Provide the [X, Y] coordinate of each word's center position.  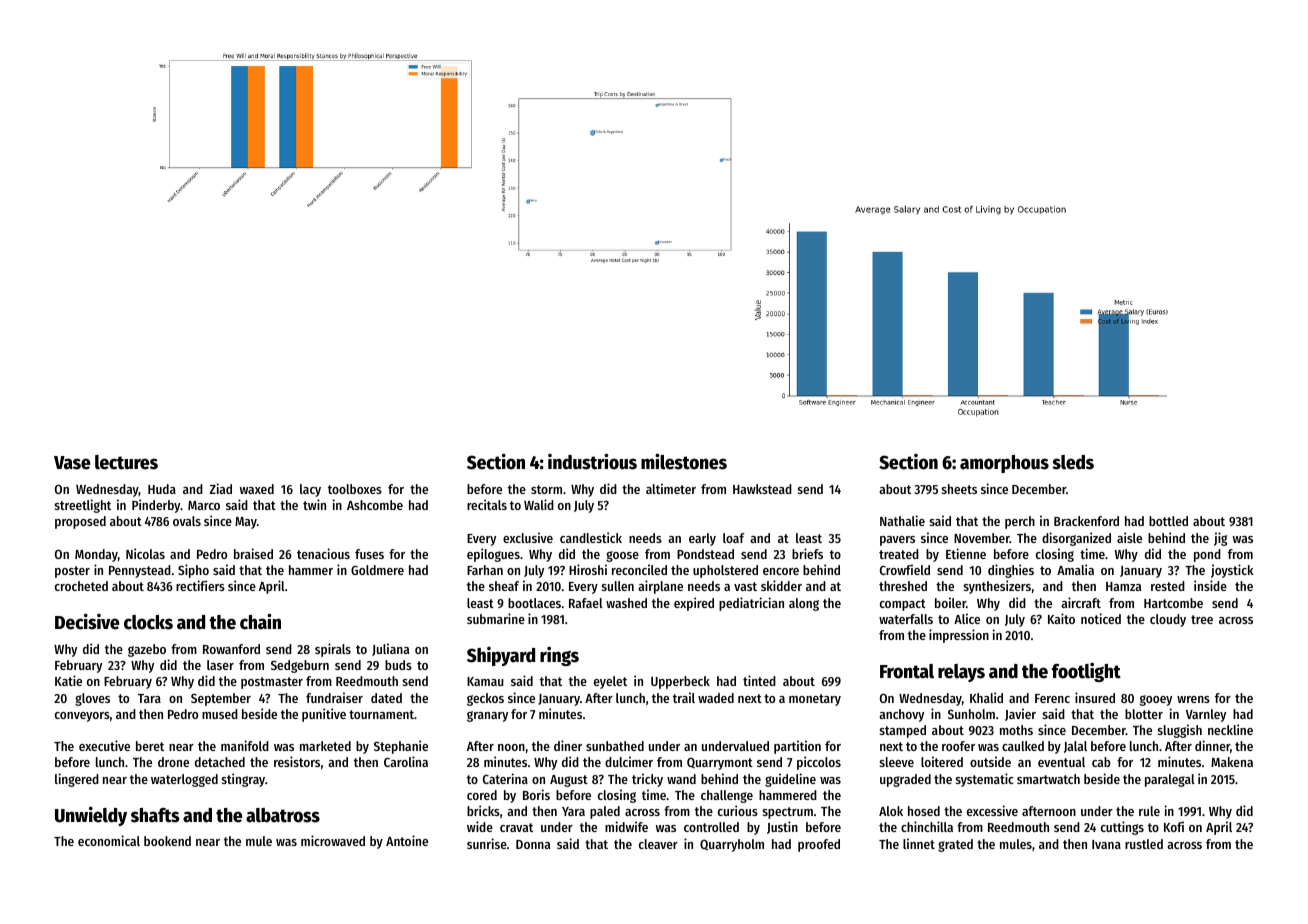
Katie [68, 680]
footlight [1086, 672]
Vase [72, 463]
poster [72, 572]
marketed [325, 746]
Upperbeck [680, 682]
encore [781, 571]
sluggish [1180, 731]
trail [684, 697]
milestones [684, 461]
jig [1220, 539]
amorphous [1004, 464]
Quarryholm [732, 845]
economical [109, 840]
